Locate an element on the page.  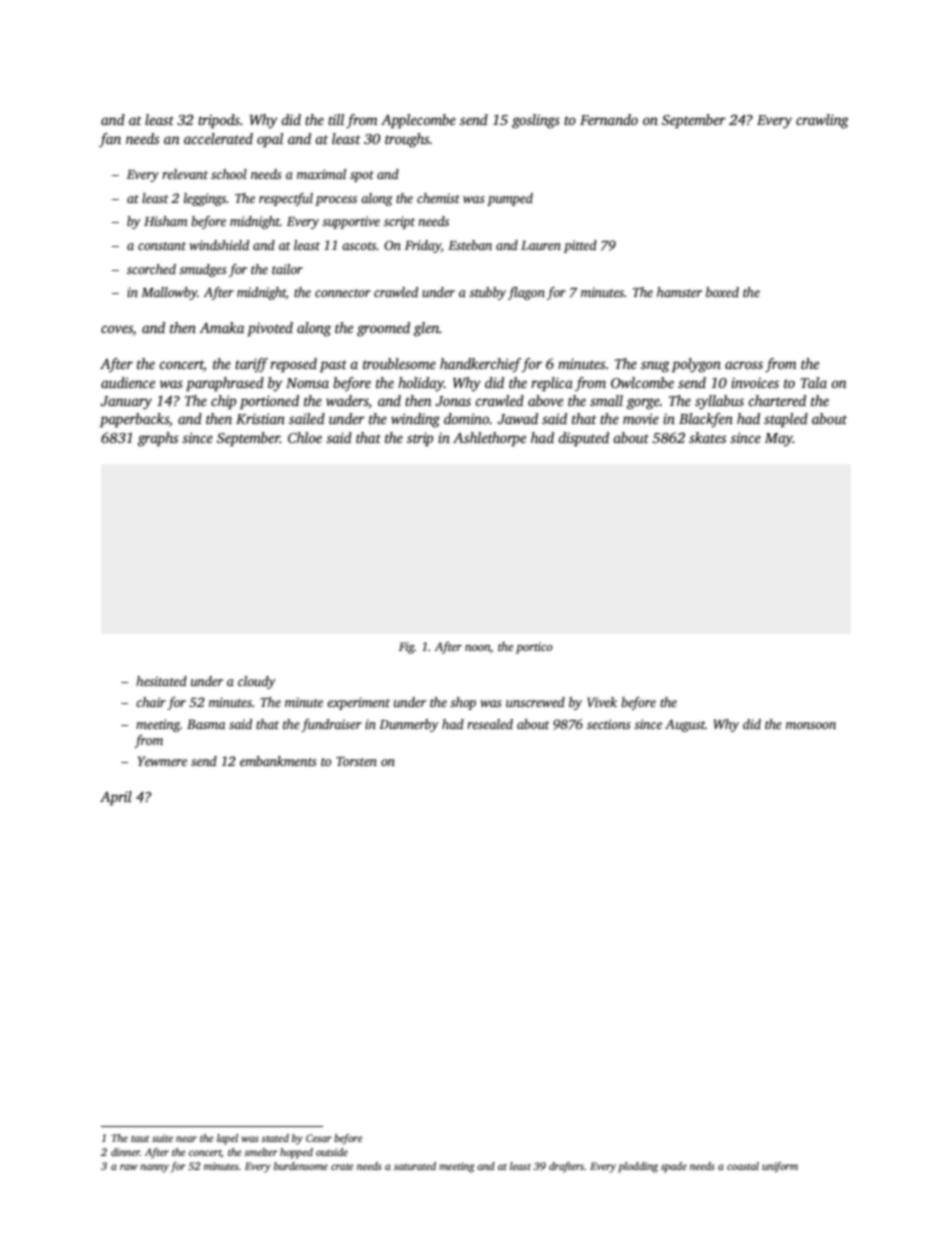
May is located at coordinates (779, 440).
